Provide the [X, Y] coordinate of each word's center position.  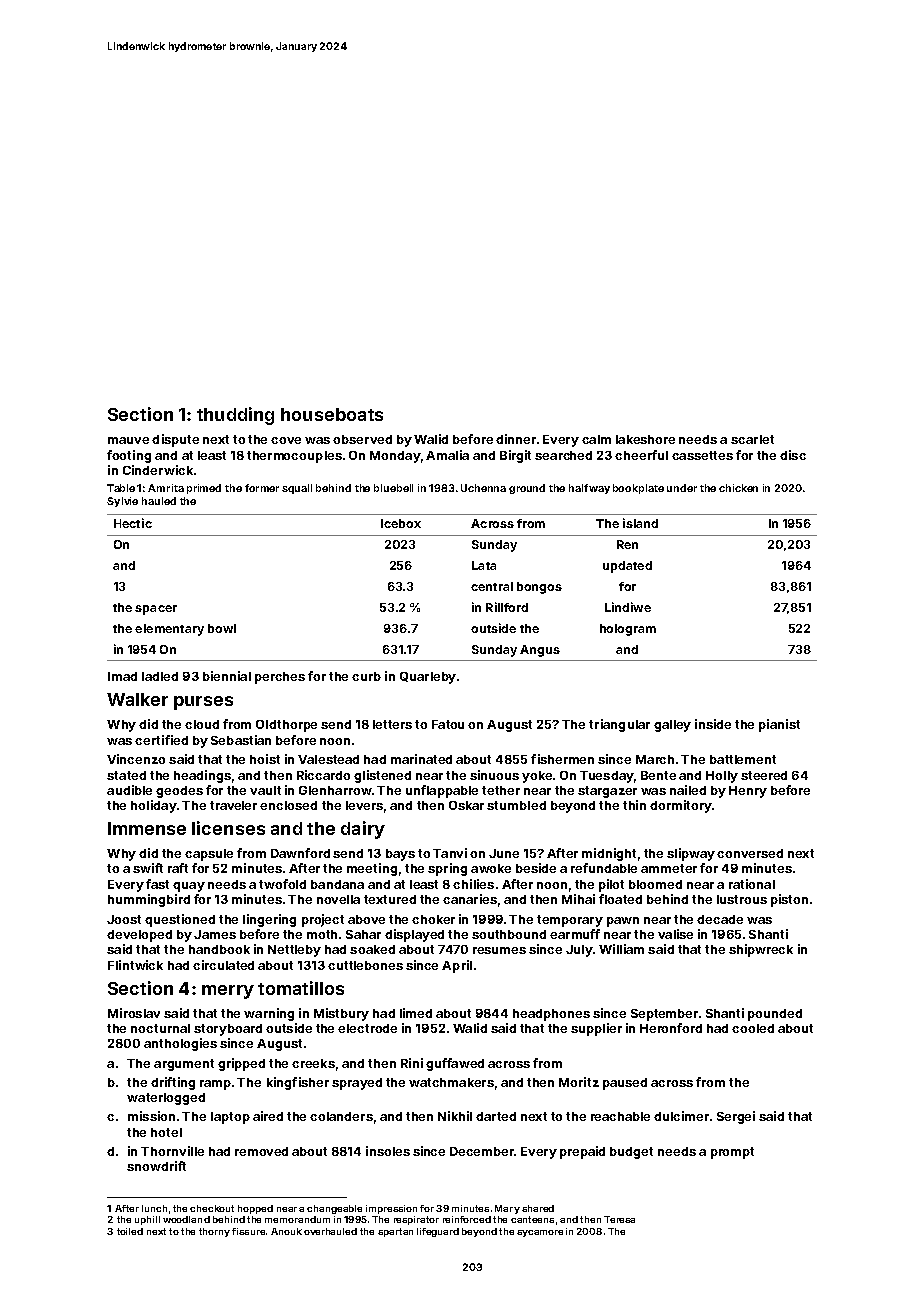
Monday [395, 457]
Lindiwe [628, 607]
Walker [137, 699]
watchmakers [451, 1082]
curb [366, 676]
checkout [212, 1208]
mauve [128, 440]
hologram [628, 630]
